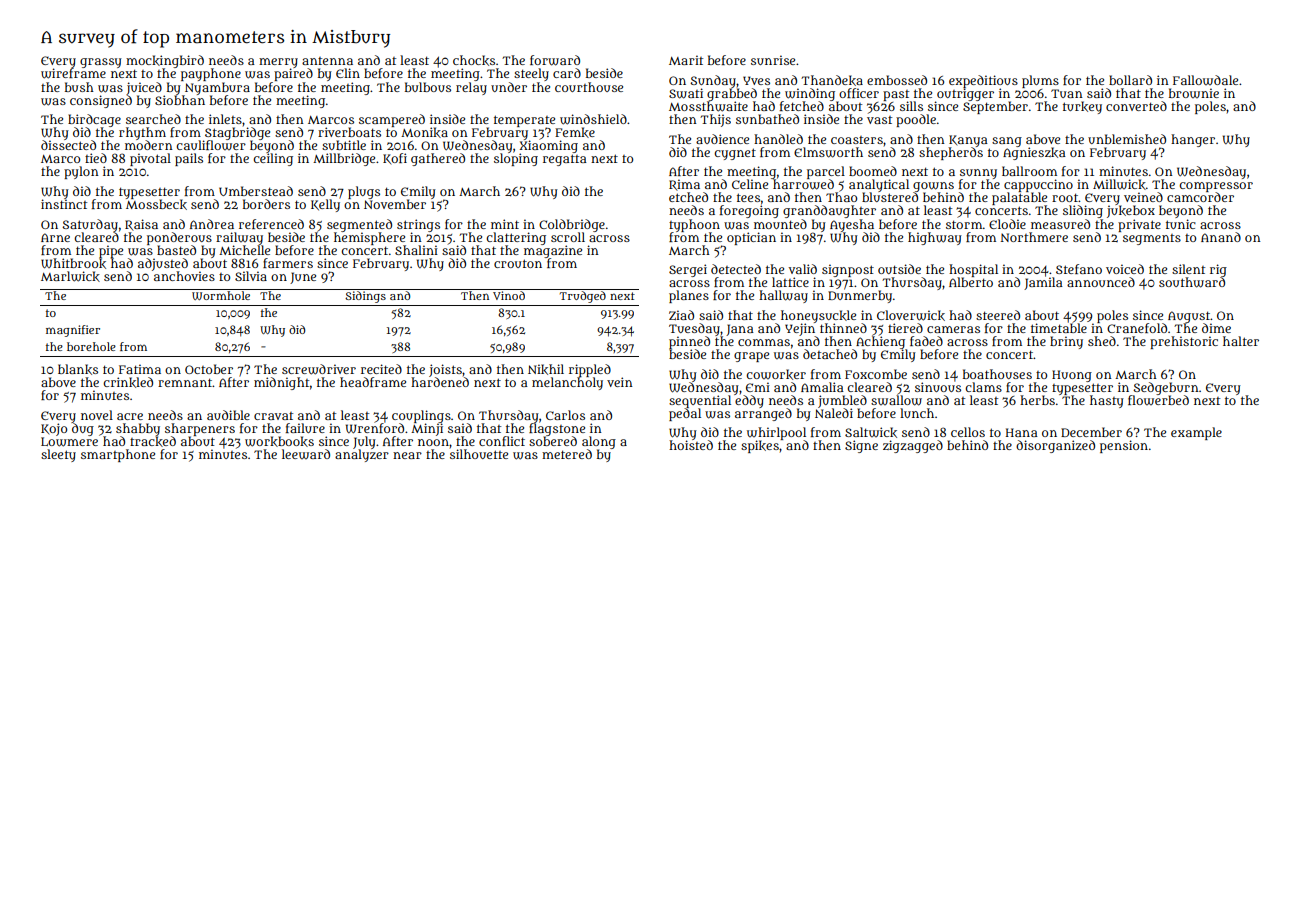  What do you see at coordinates (965, 94) in the screenshot?
I see `outrigger` at bounding box center [965, 94].
